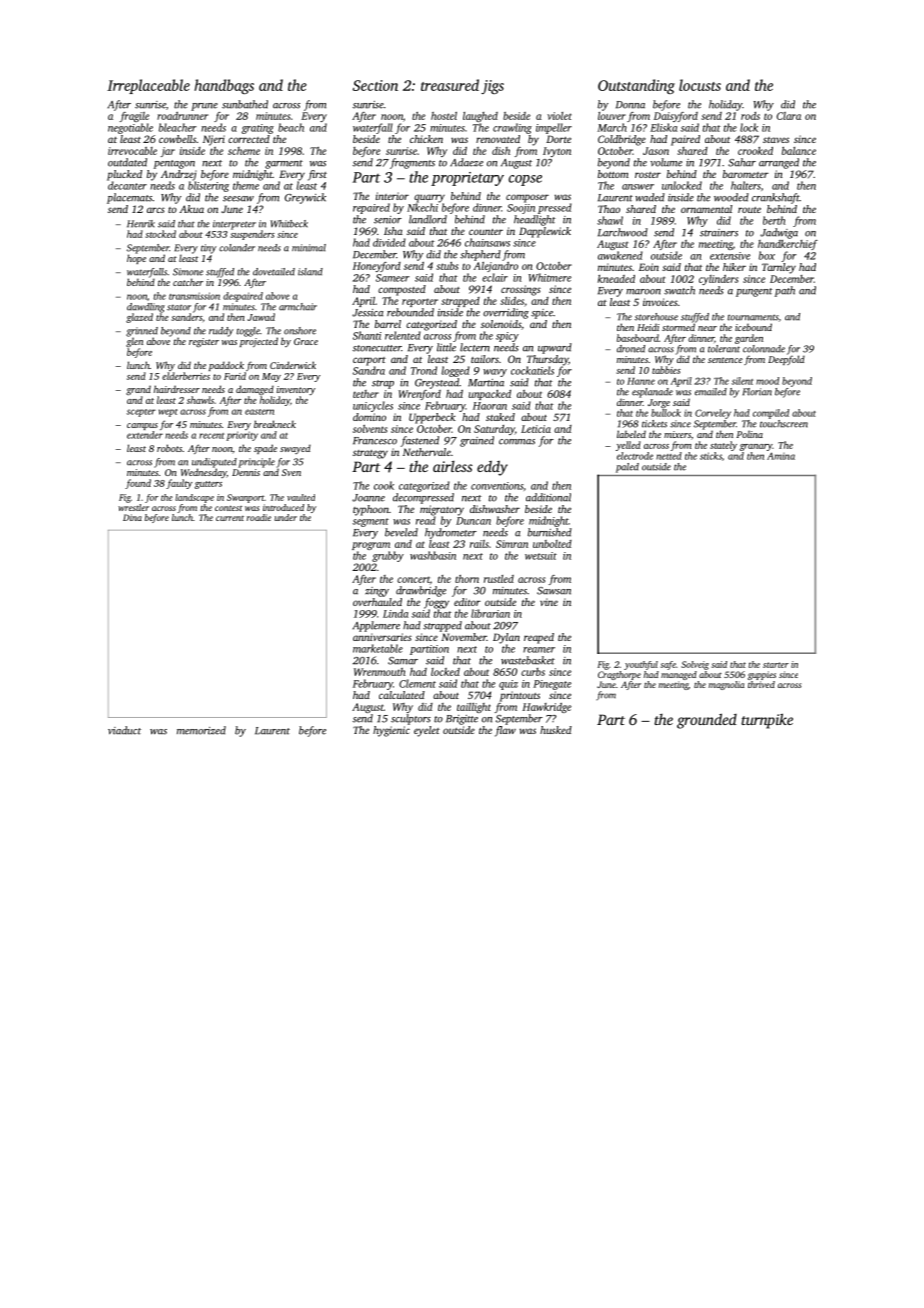 This document has width=924, height=1308. Describe the element at coordinates (148, 86) in the document. I see `Irreplaceable` at that location.
